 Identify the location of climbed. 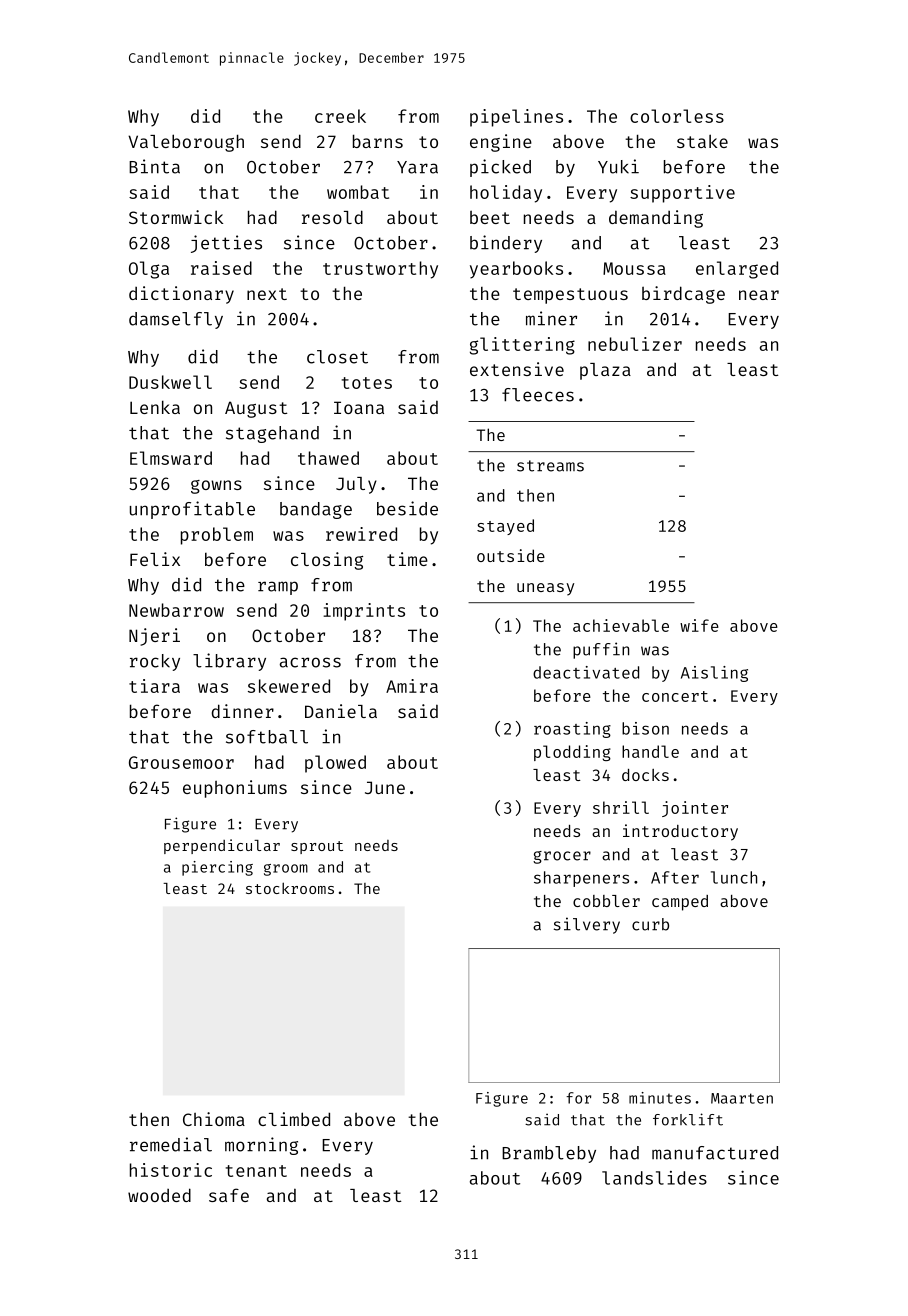
(294, 1119).
